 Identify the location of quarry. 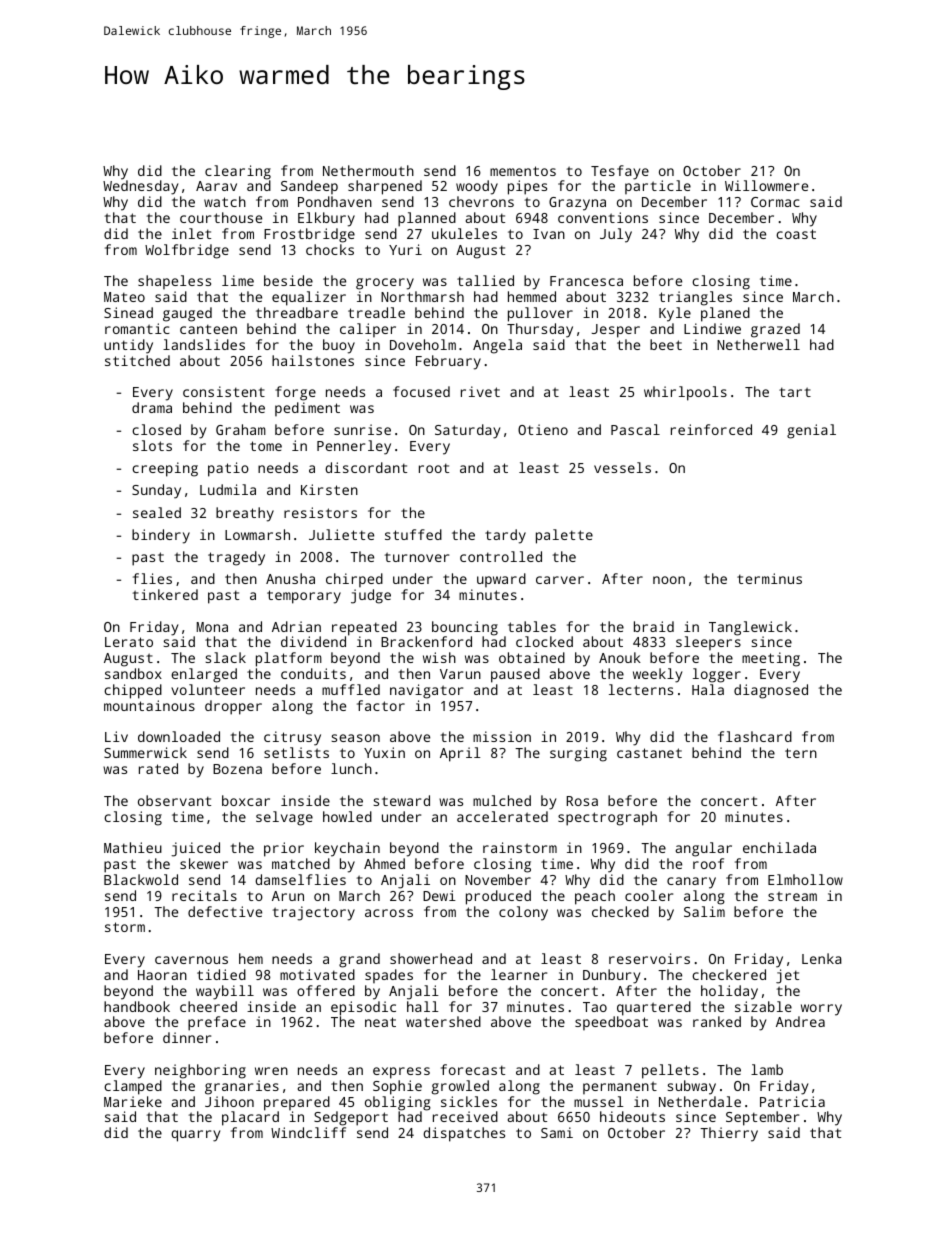
(195, 1136).
